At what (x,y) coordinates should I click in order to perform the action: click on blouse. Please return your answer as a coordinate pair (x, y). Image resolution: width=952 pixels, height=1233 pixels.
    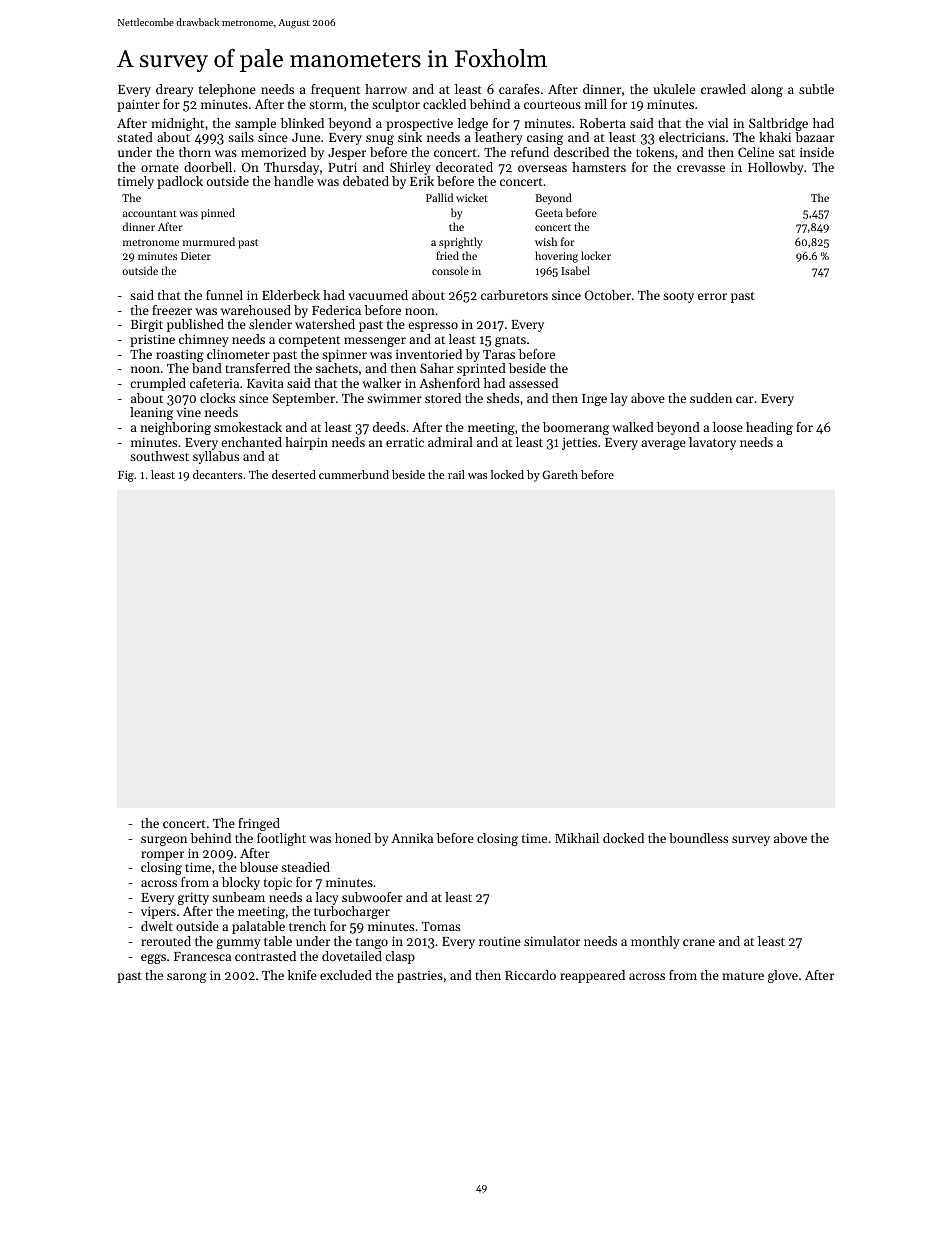
    Looking at the image, I should click on (259, 867).
